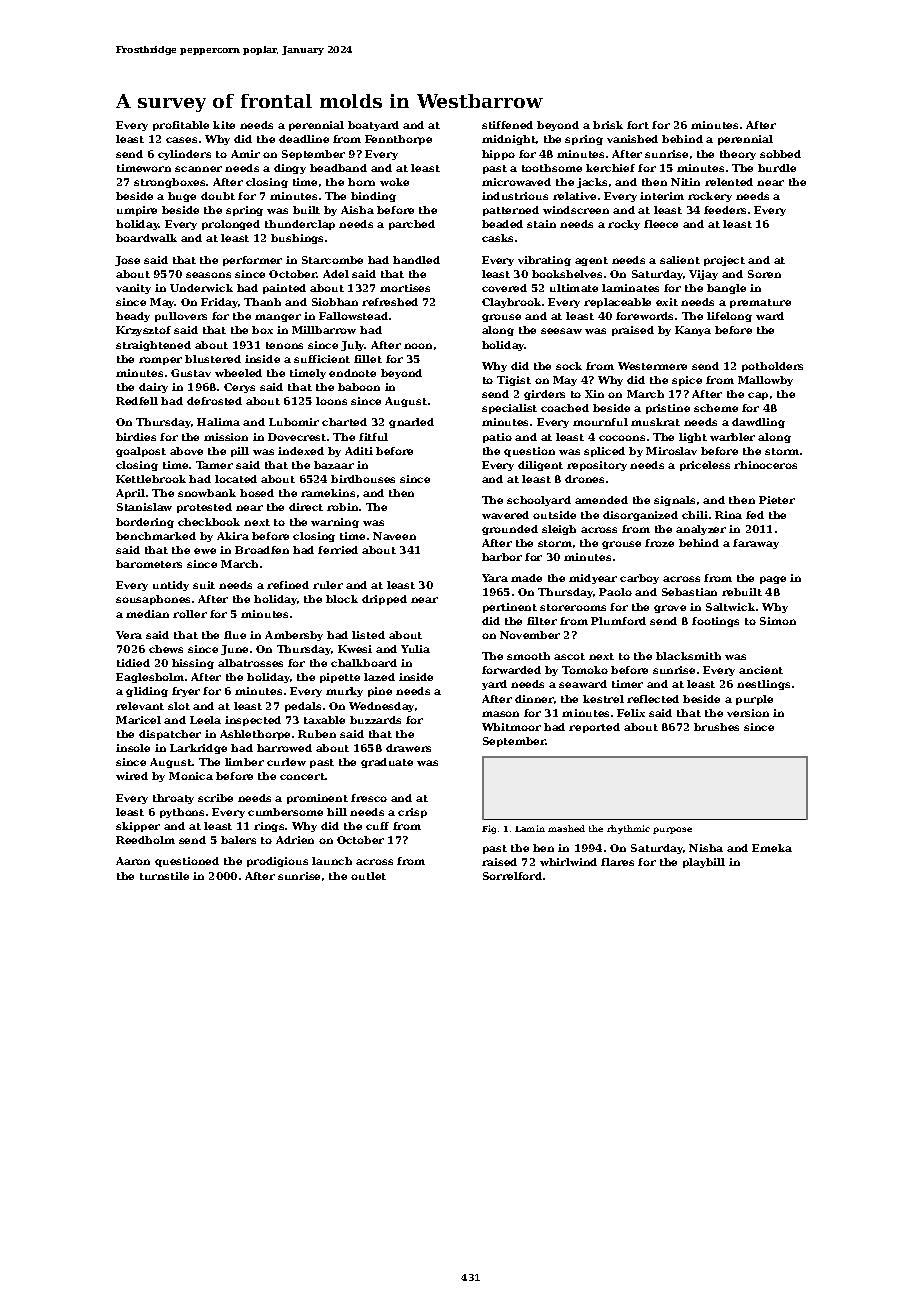 The width and height of the screenshot is (924, 1308). I want to click on parched, so click(412, 225).
